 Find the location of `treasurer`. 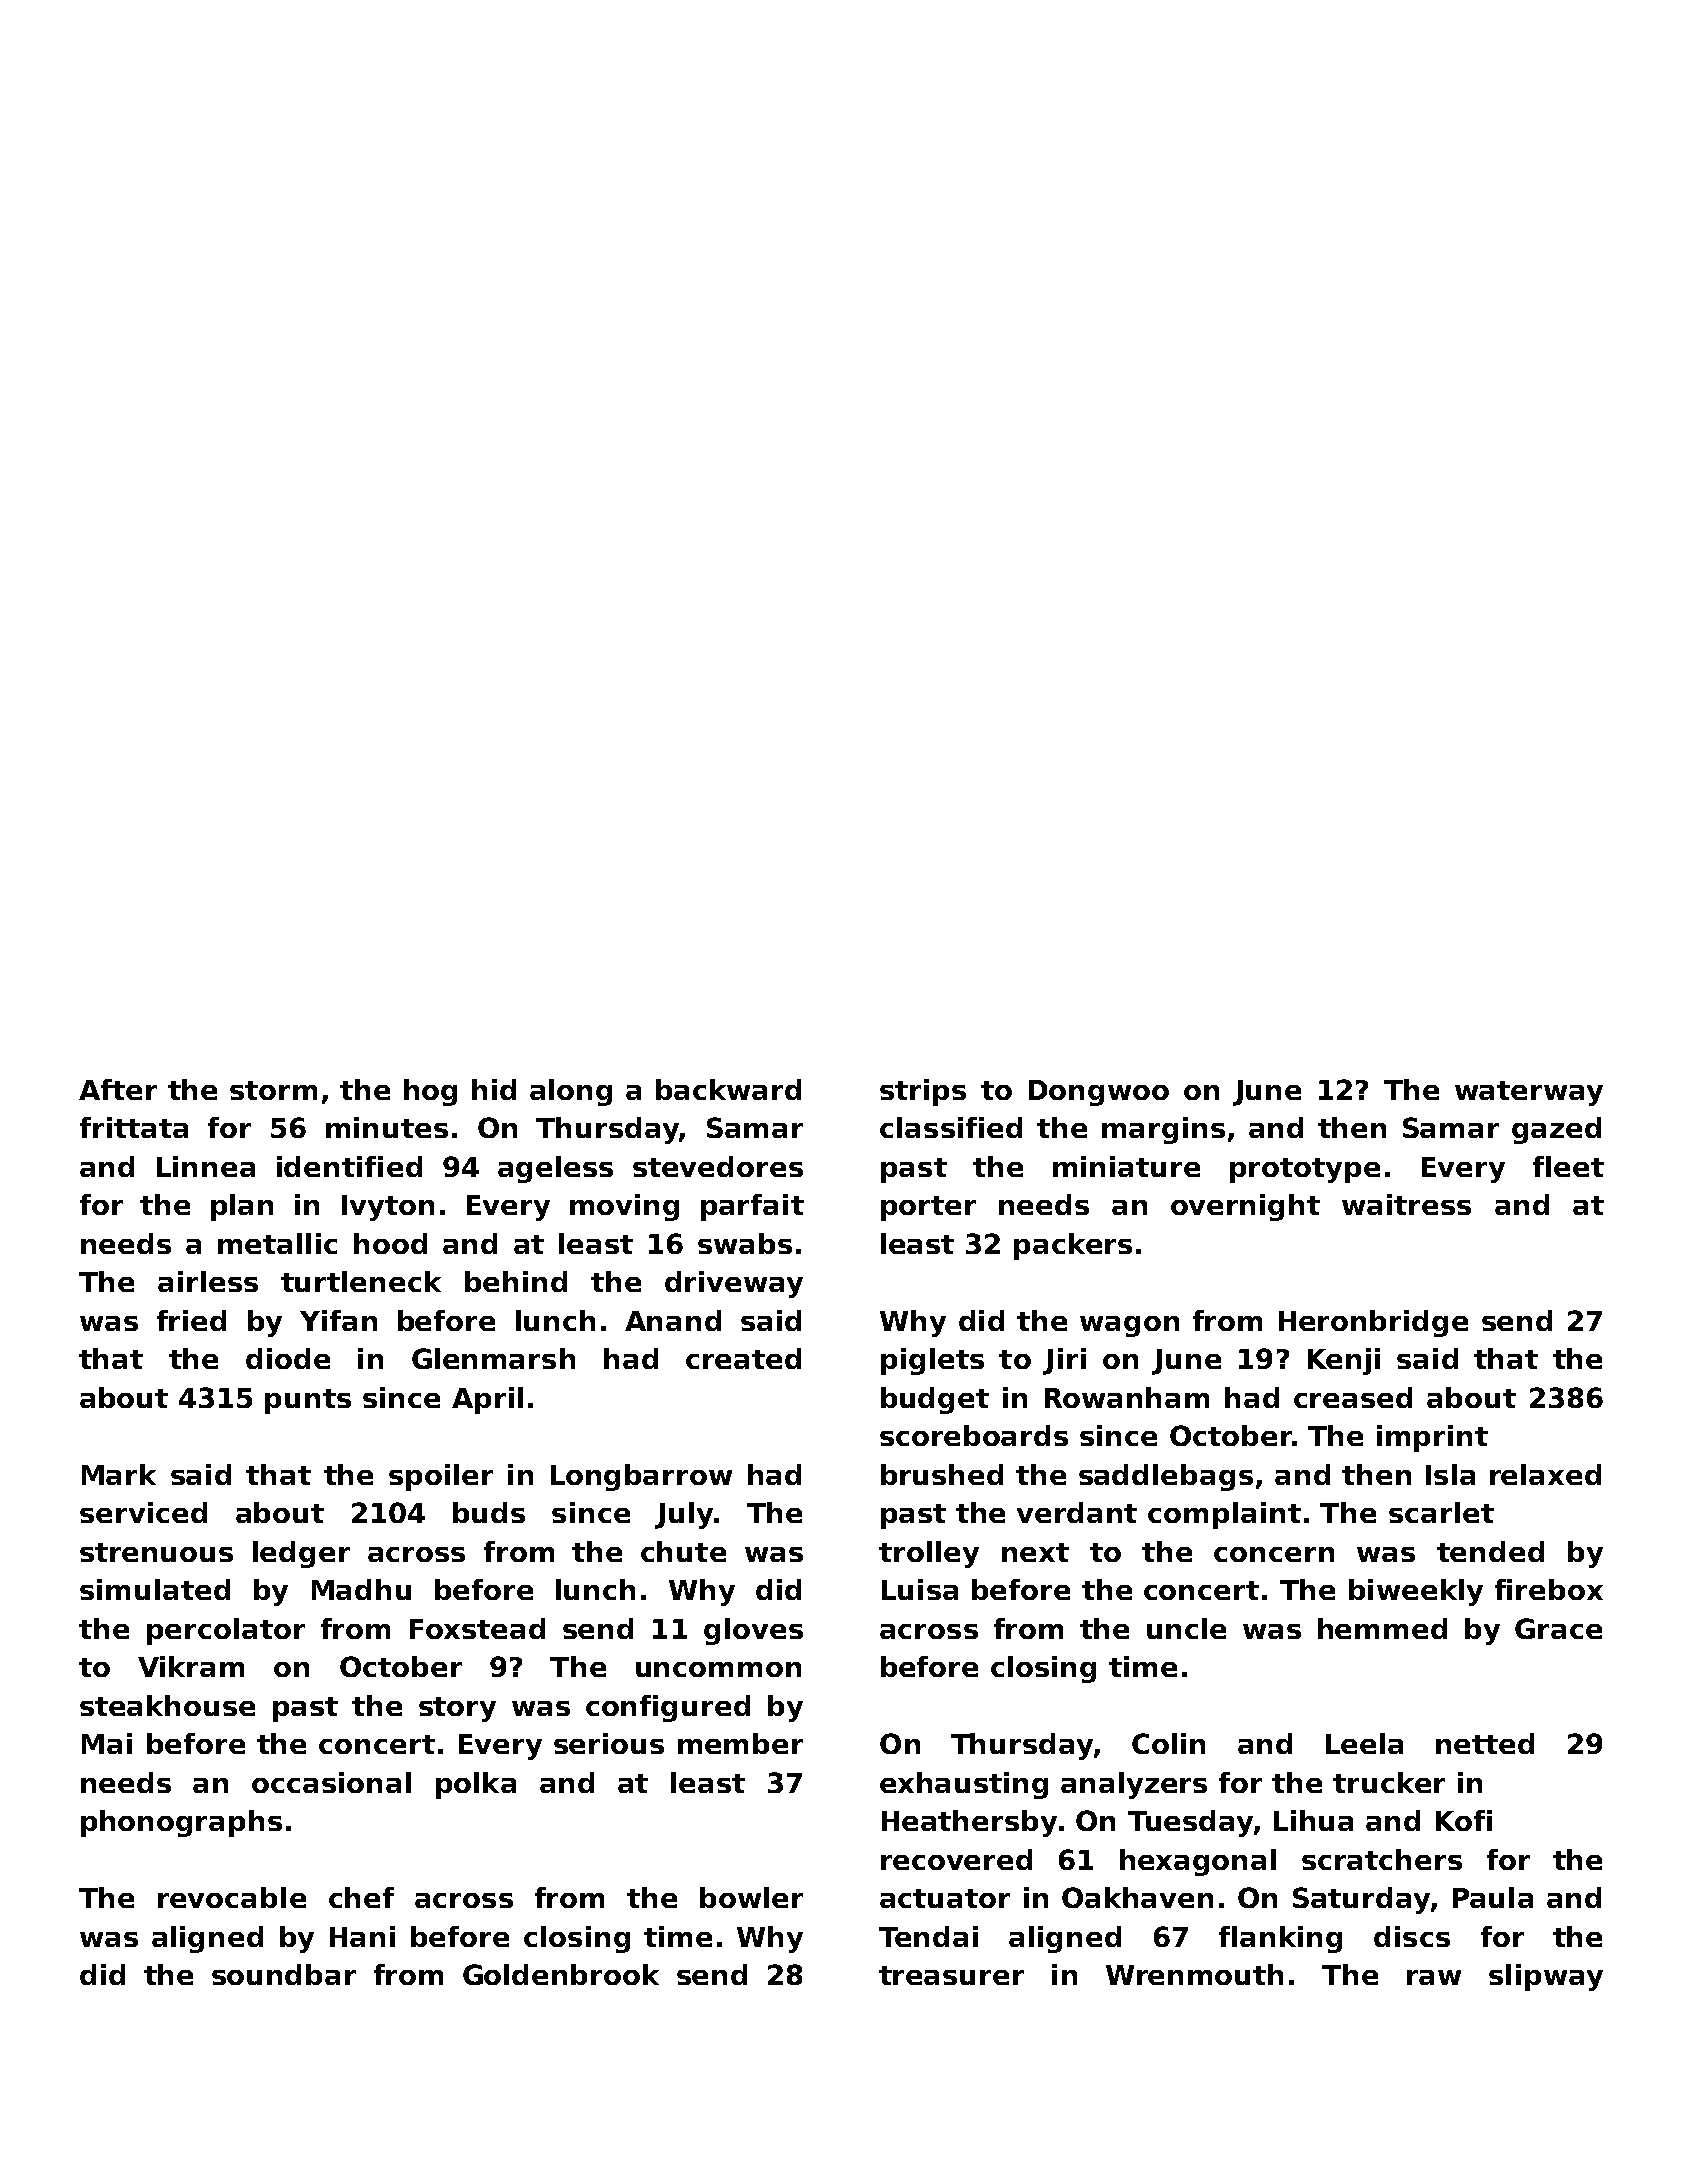

treasurer is located at coordinates (951, 1975).
